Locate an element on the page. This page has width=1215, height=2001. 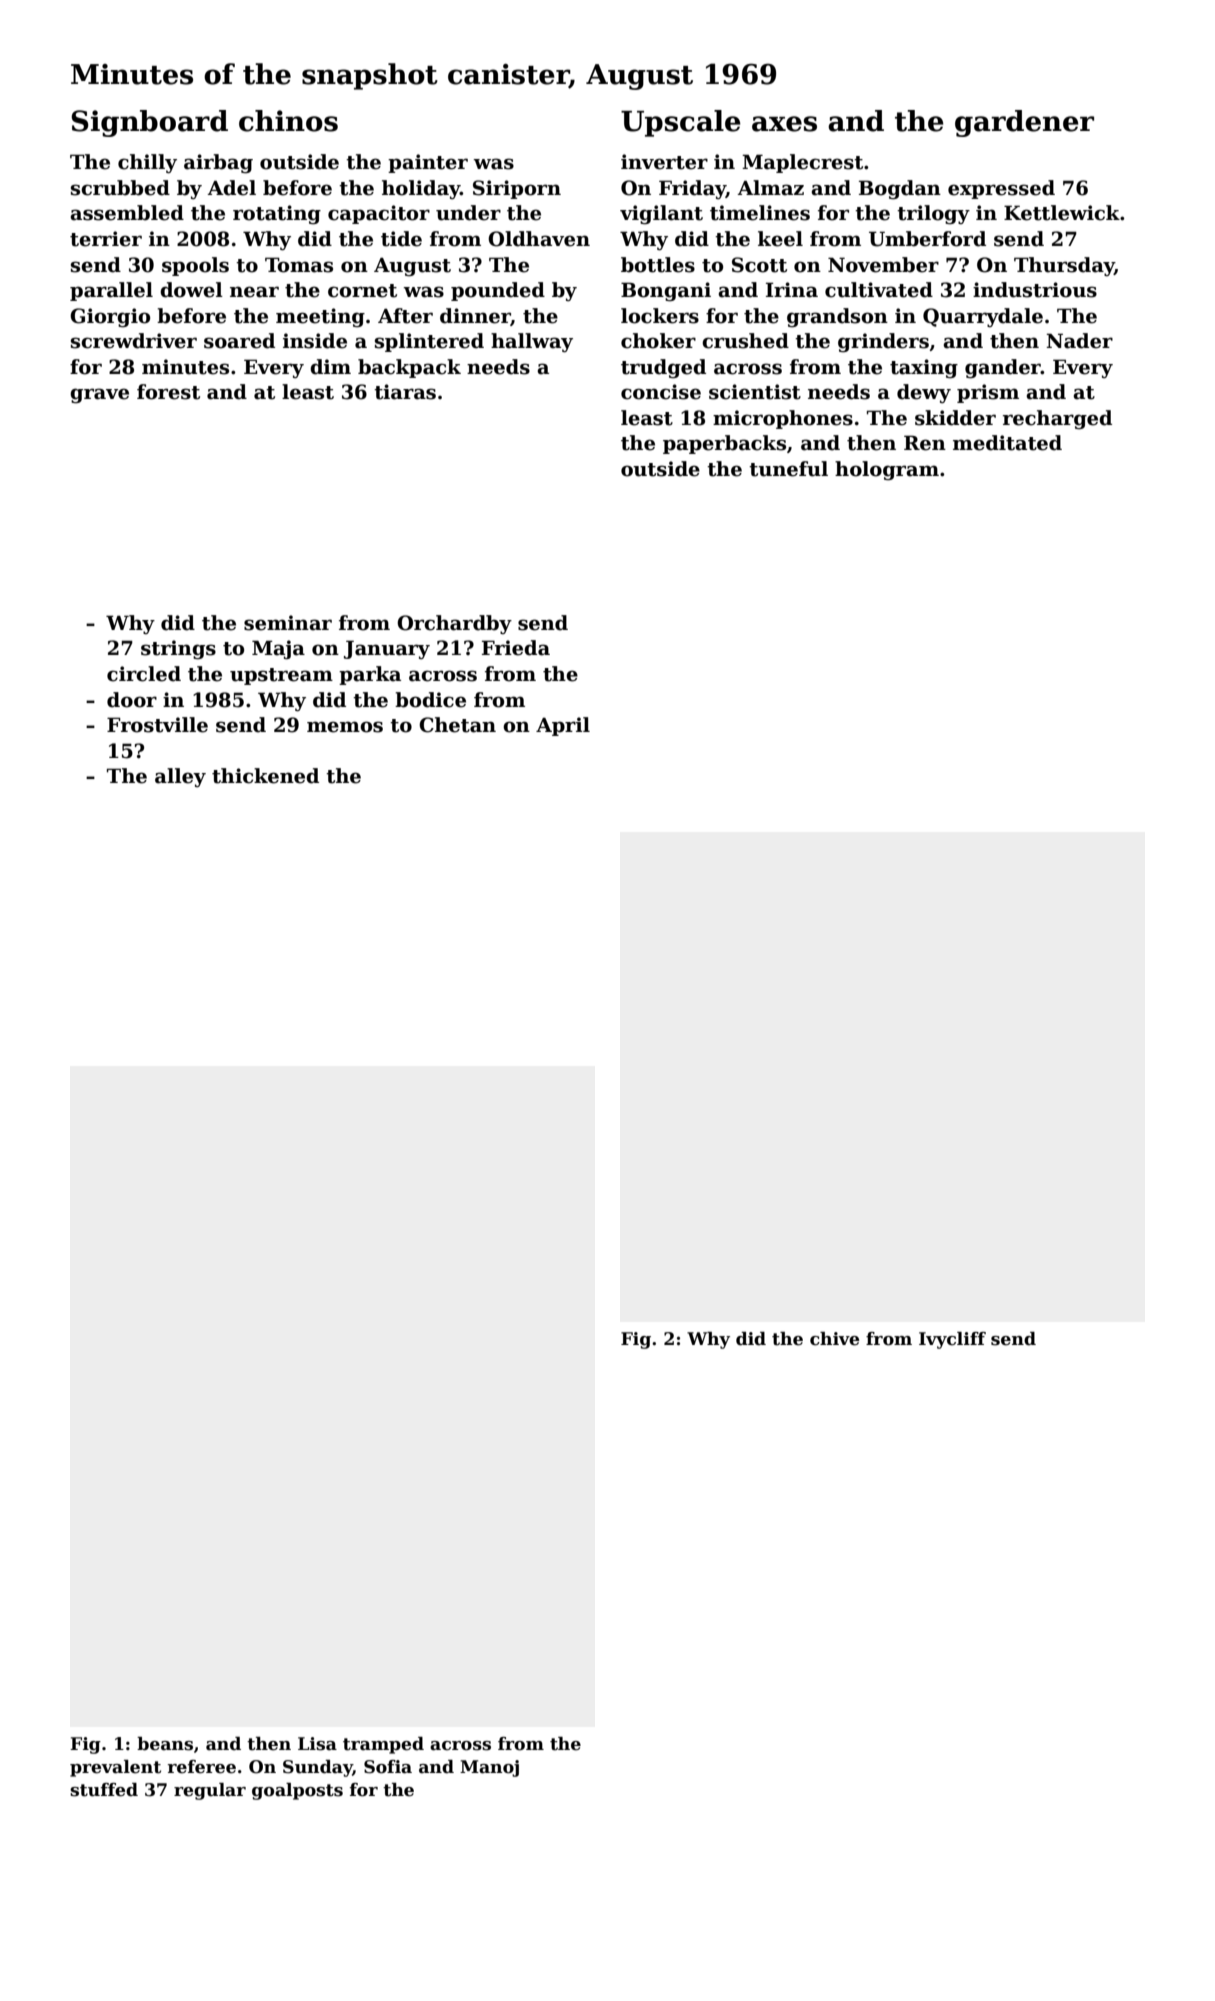
chive is located at coordinates (834, 1339).
